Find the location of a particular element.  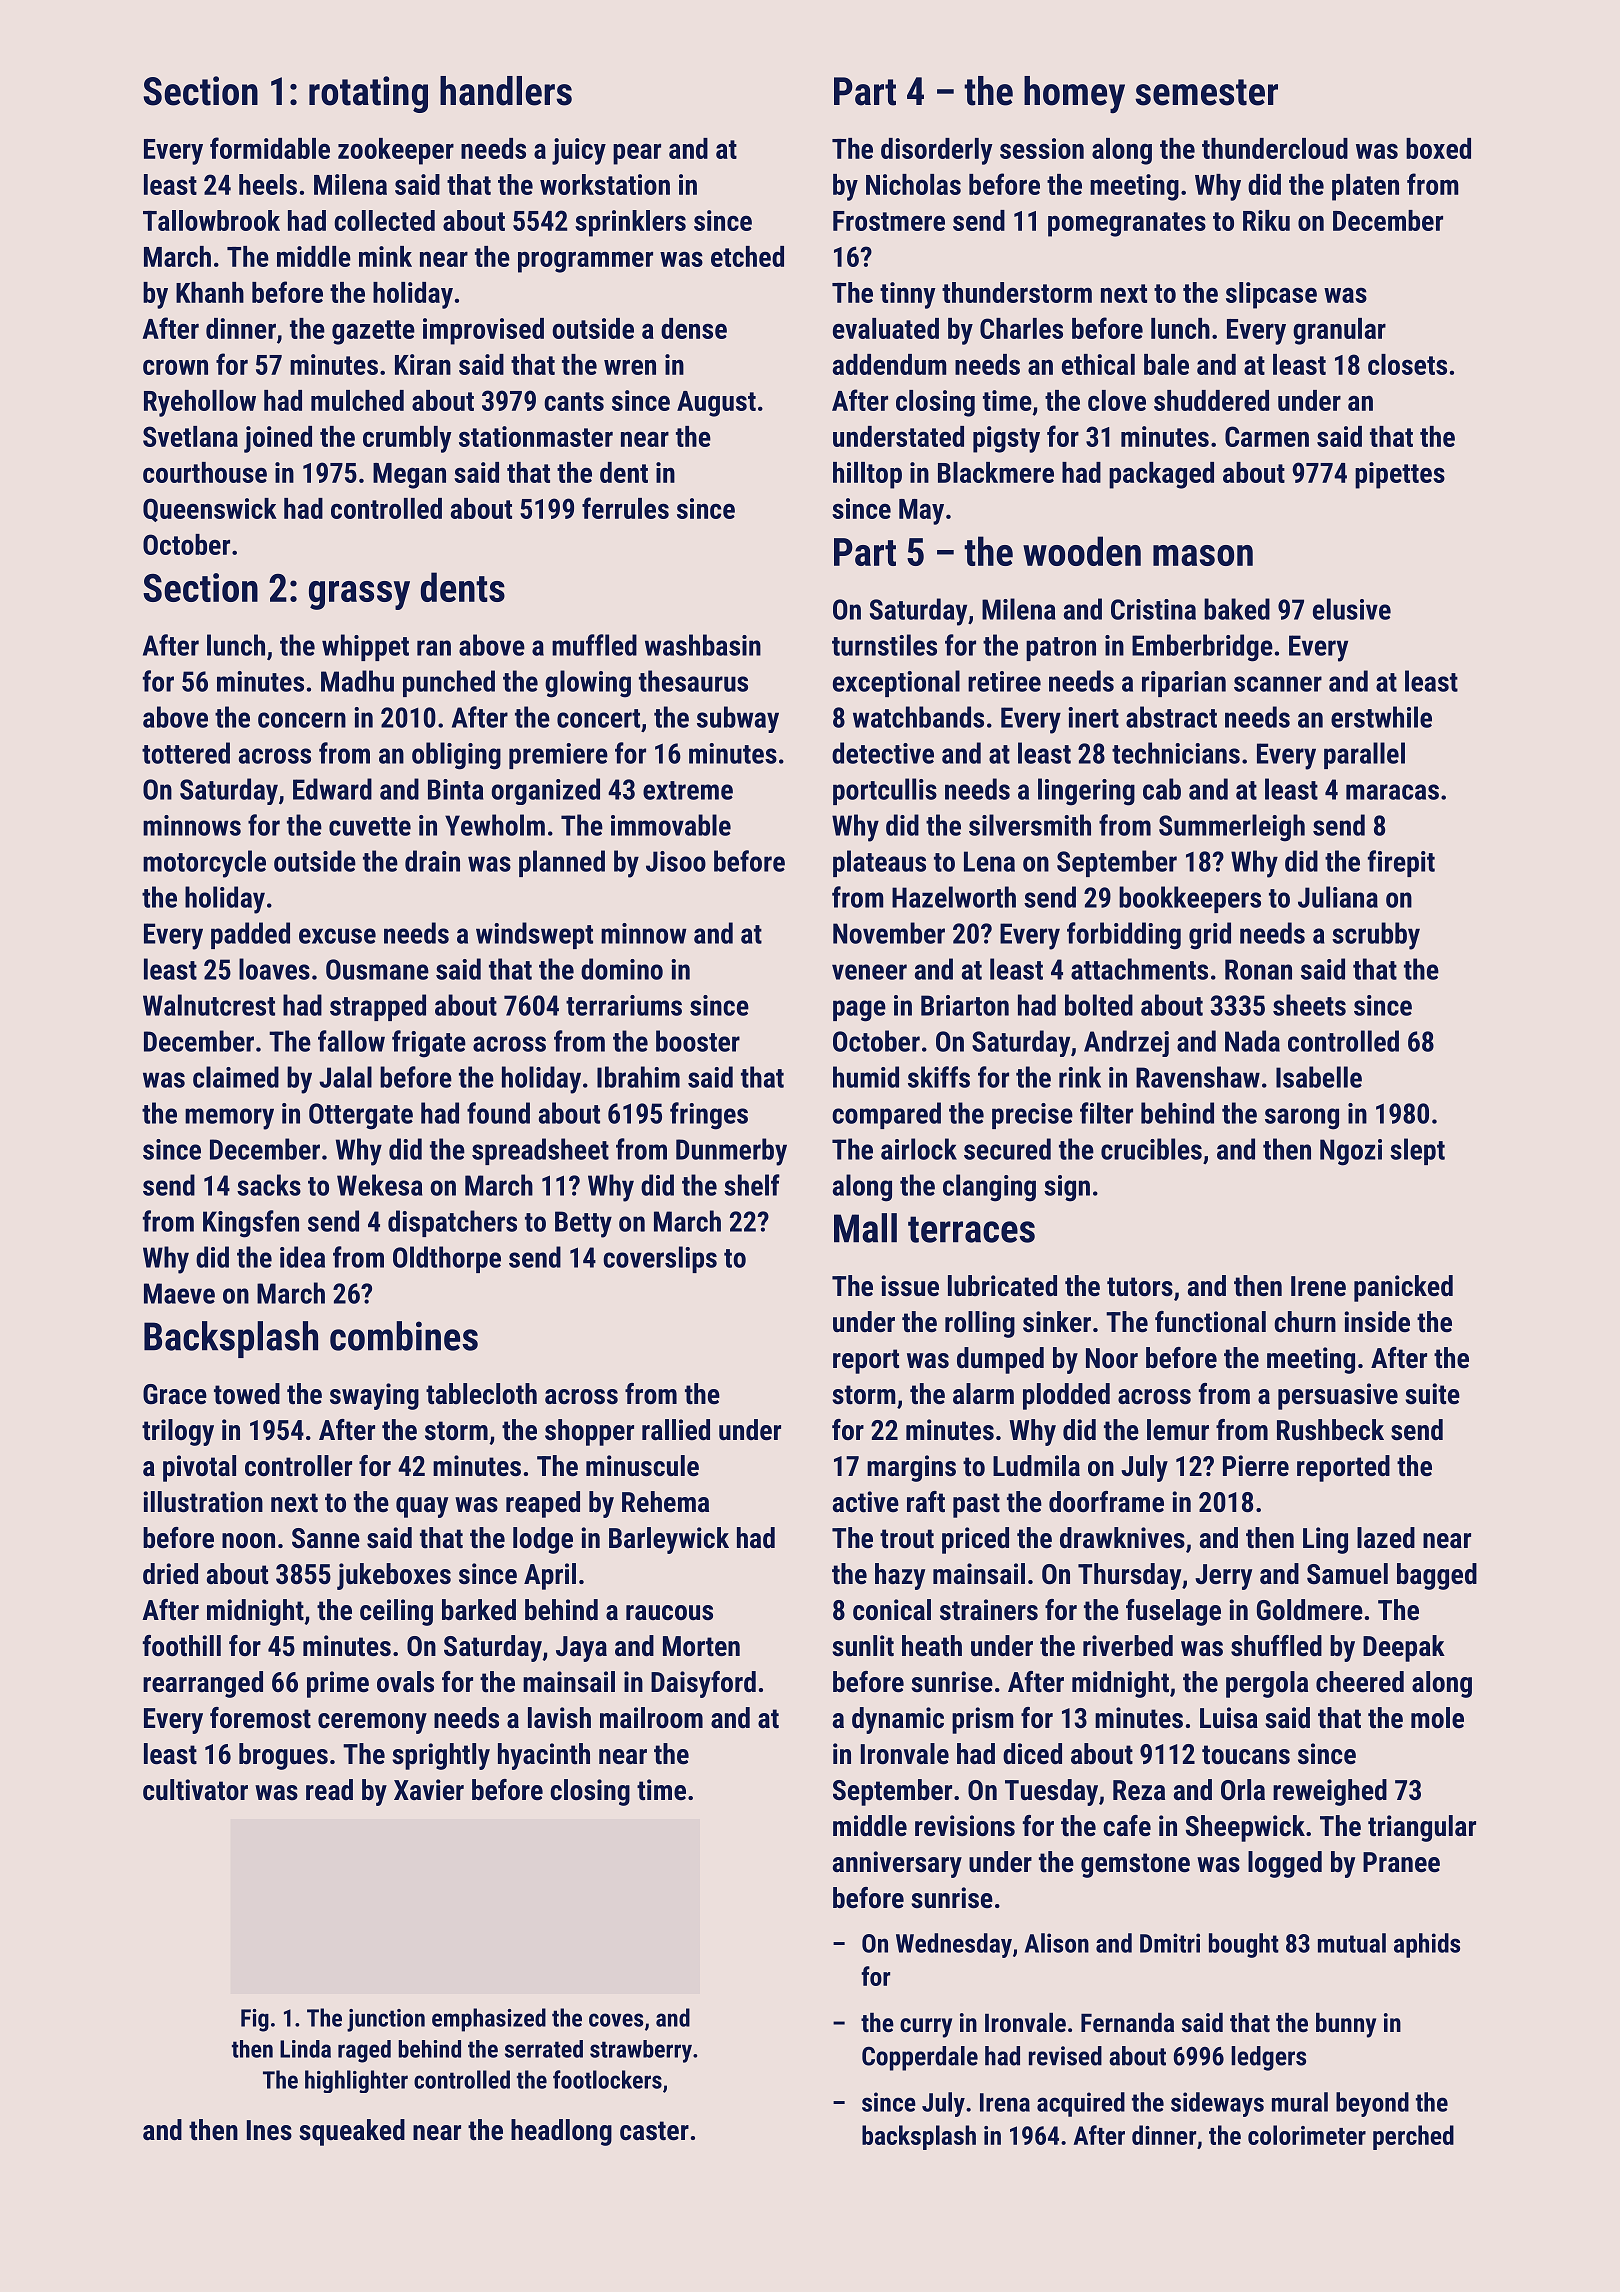

Pierre is located at coordinates (1256, 1466).
